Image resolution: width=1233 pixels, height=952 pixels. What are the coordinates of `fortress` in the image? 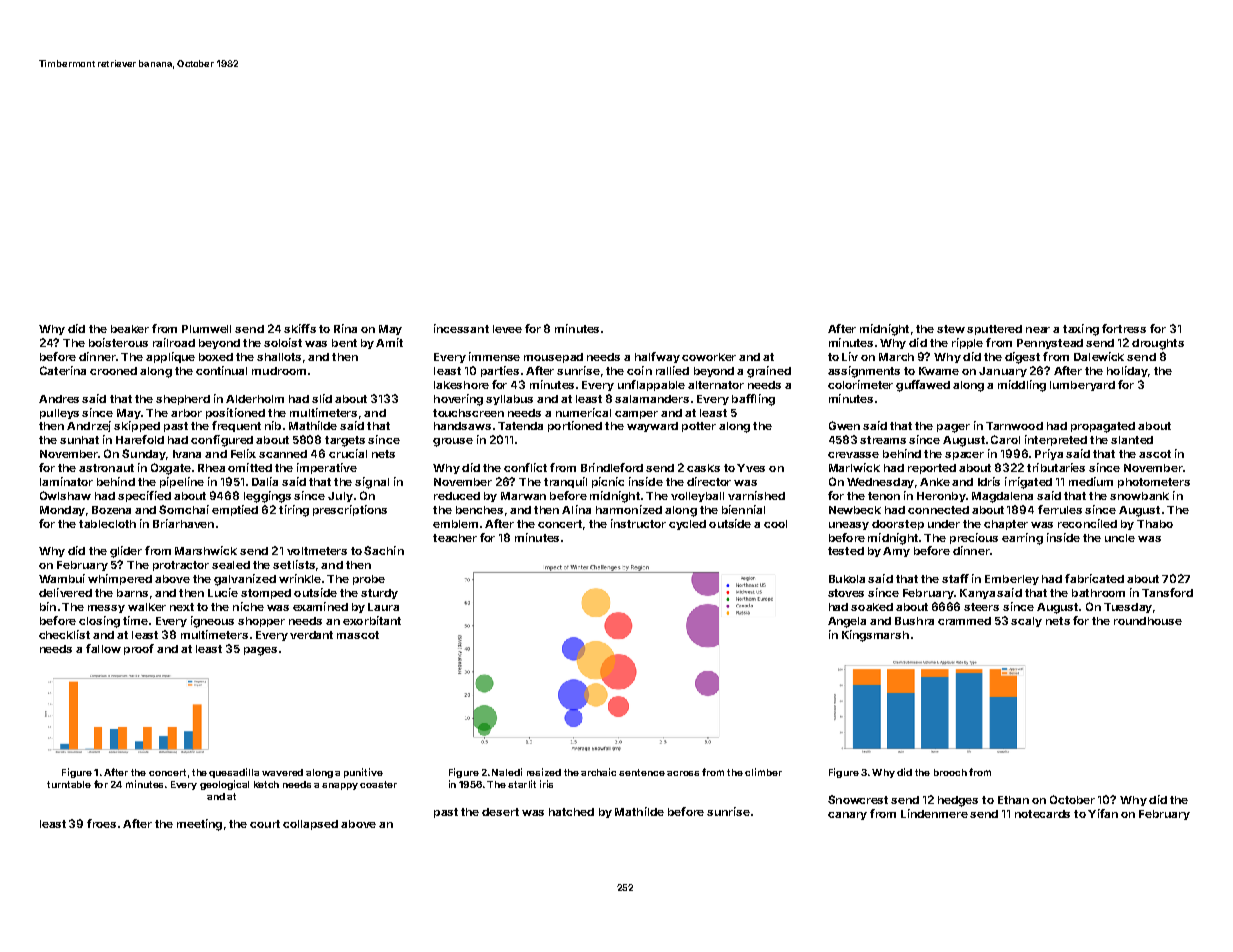 It's located at (1124, 328).
